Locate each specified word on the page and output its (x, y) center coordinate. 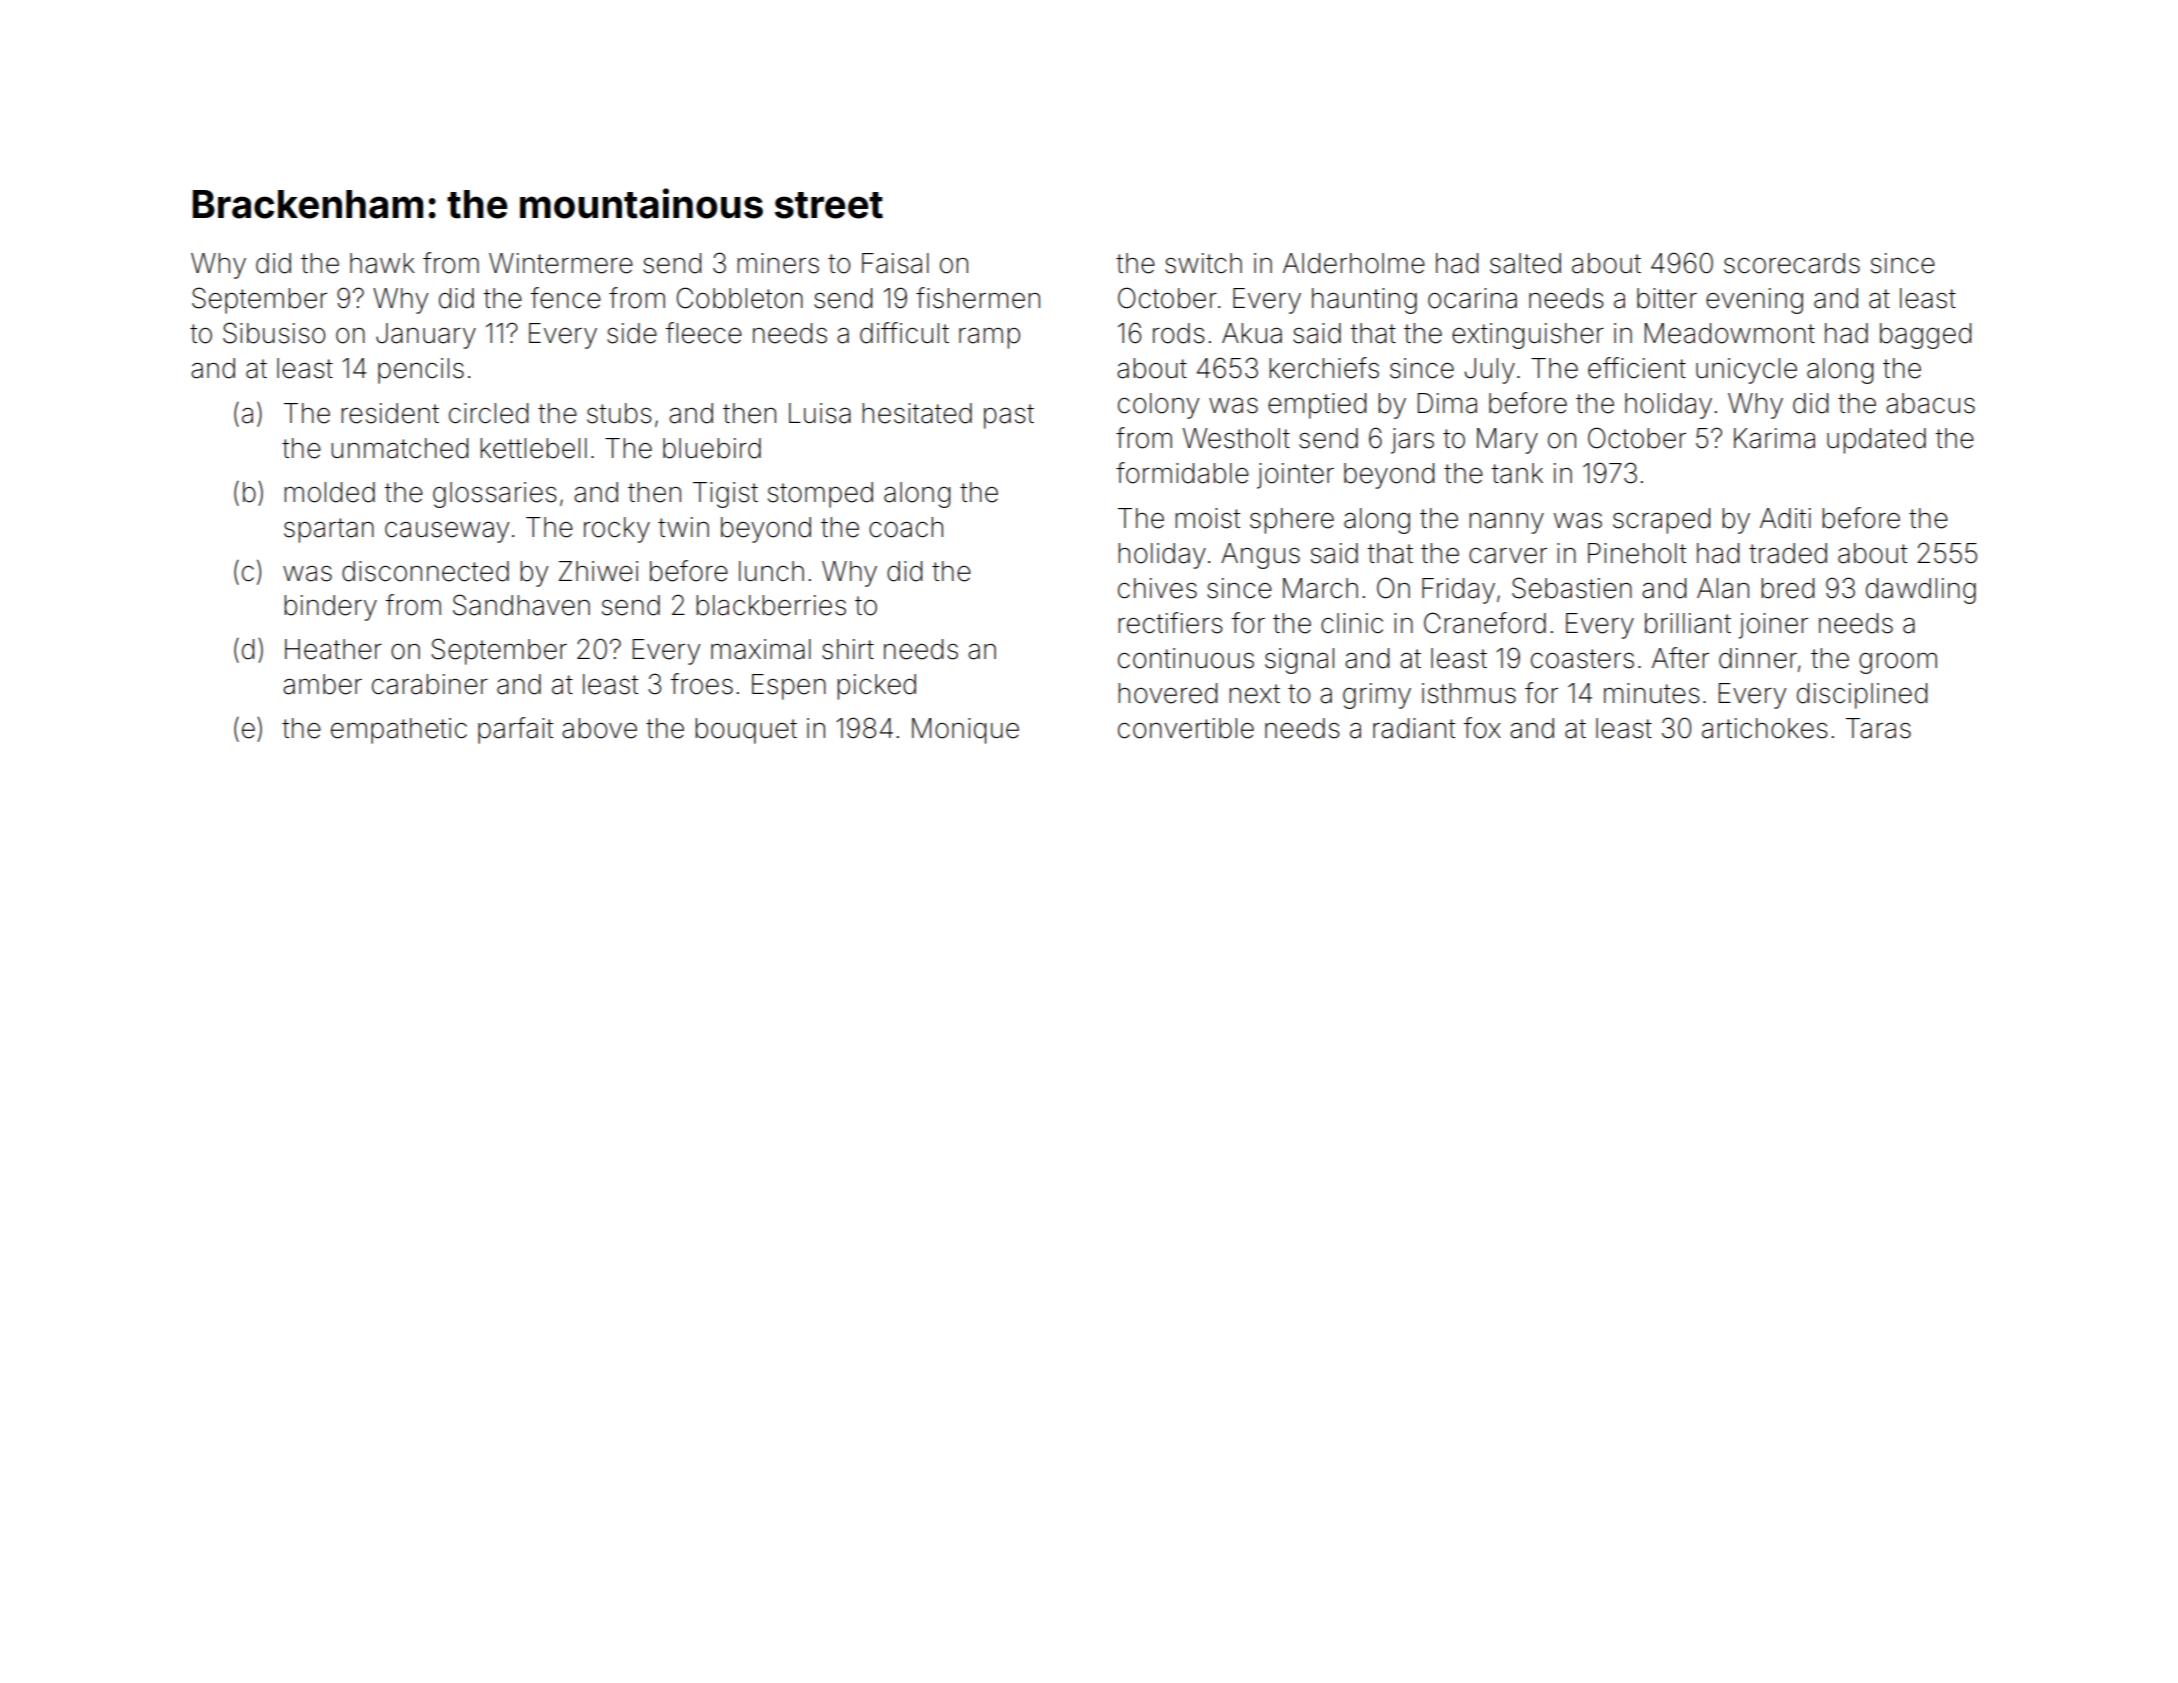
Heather (333, 649)
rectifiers (1170, 623)
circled (488, 413)
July (1490, 371)
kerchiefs (1324, 368)
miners (778, 263)
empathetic (399, 731)
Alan (1723, 588)
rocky (617, 530)
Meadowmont (1730, 333)
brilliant (1688, 623)
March (1320, 588)
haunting (1364, 301)
